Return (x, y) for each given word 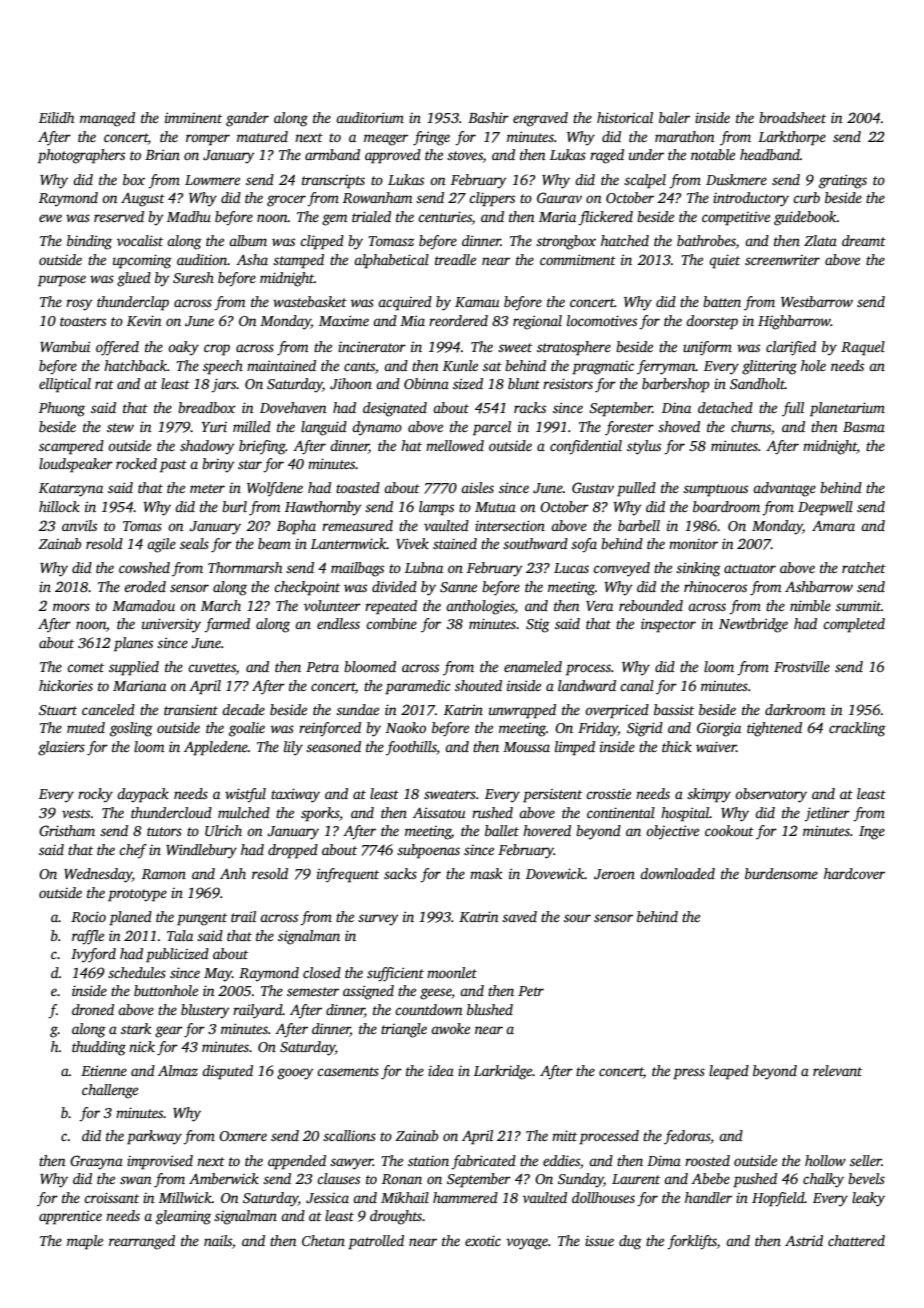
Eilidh (56, 117)
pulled (636, 489)
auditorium (370, 117)
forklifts (692, 1242)
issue (599, 1241)
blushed (490, 1009)
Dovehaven (293, 407)
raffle (88, 937)
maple (85, 1242)
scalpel (645, 181)
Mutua (495, 507)
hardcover (854, 873)
